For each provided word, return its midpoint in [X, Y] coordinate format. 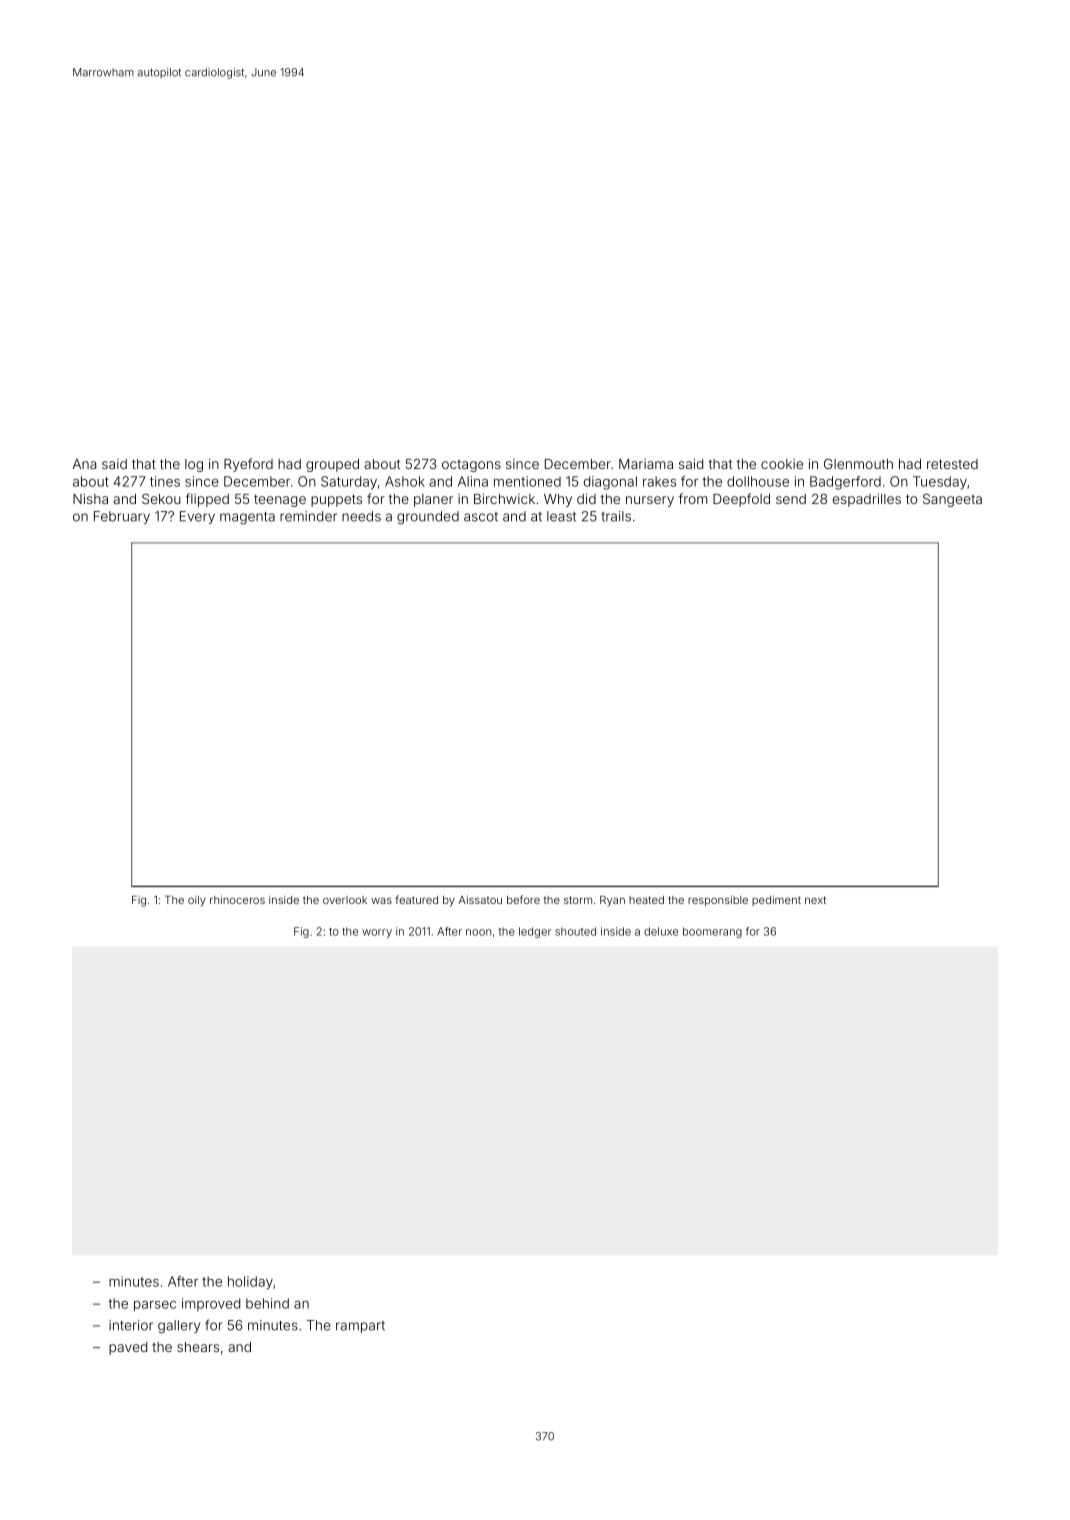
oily [197, 901]
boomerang [712, 932]
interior [131, 1325]
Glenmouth [858, 463]
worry [377, 933]
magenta [247, 518]
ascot [481, 517]
